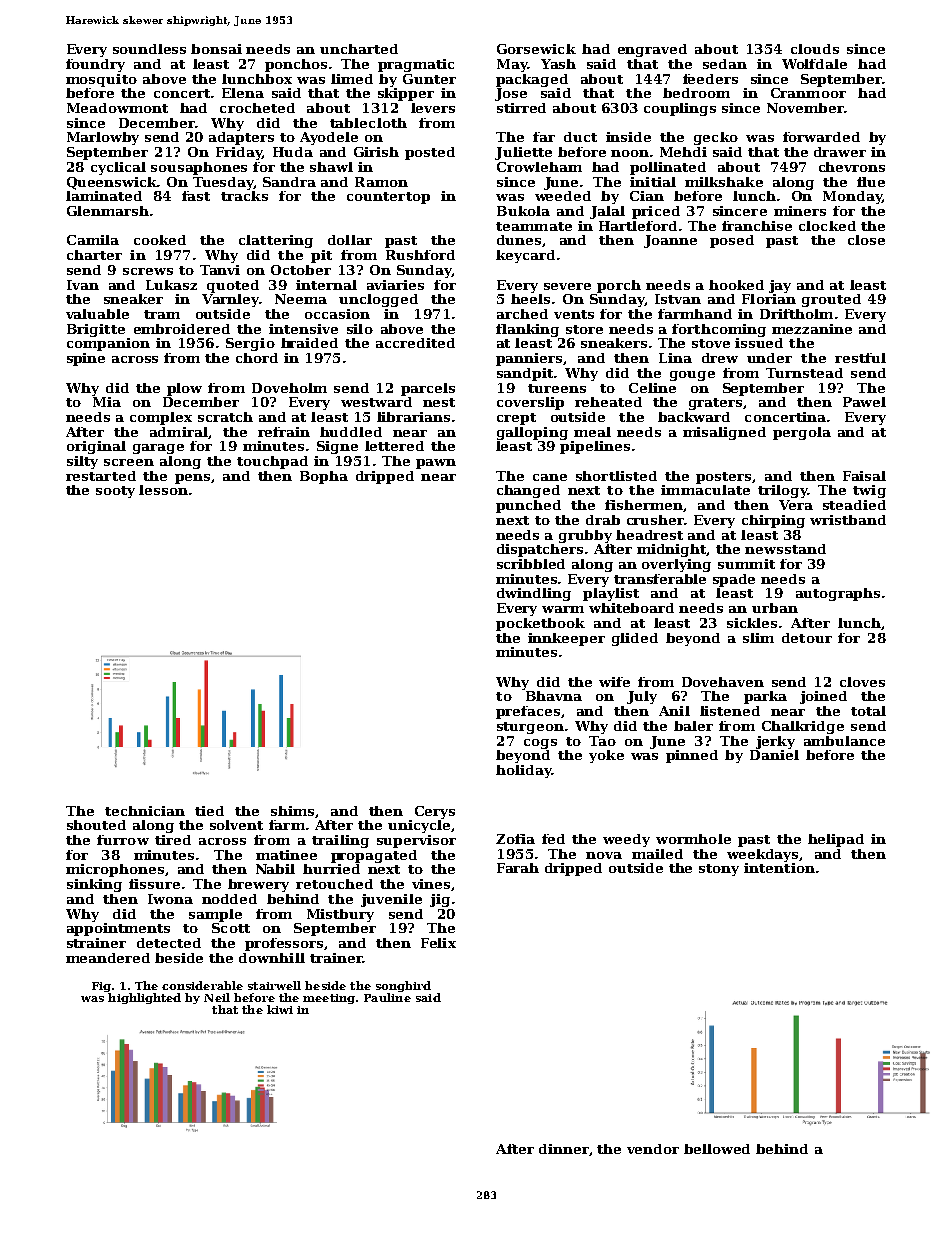  I want to click on glided, so click(635, 639).
